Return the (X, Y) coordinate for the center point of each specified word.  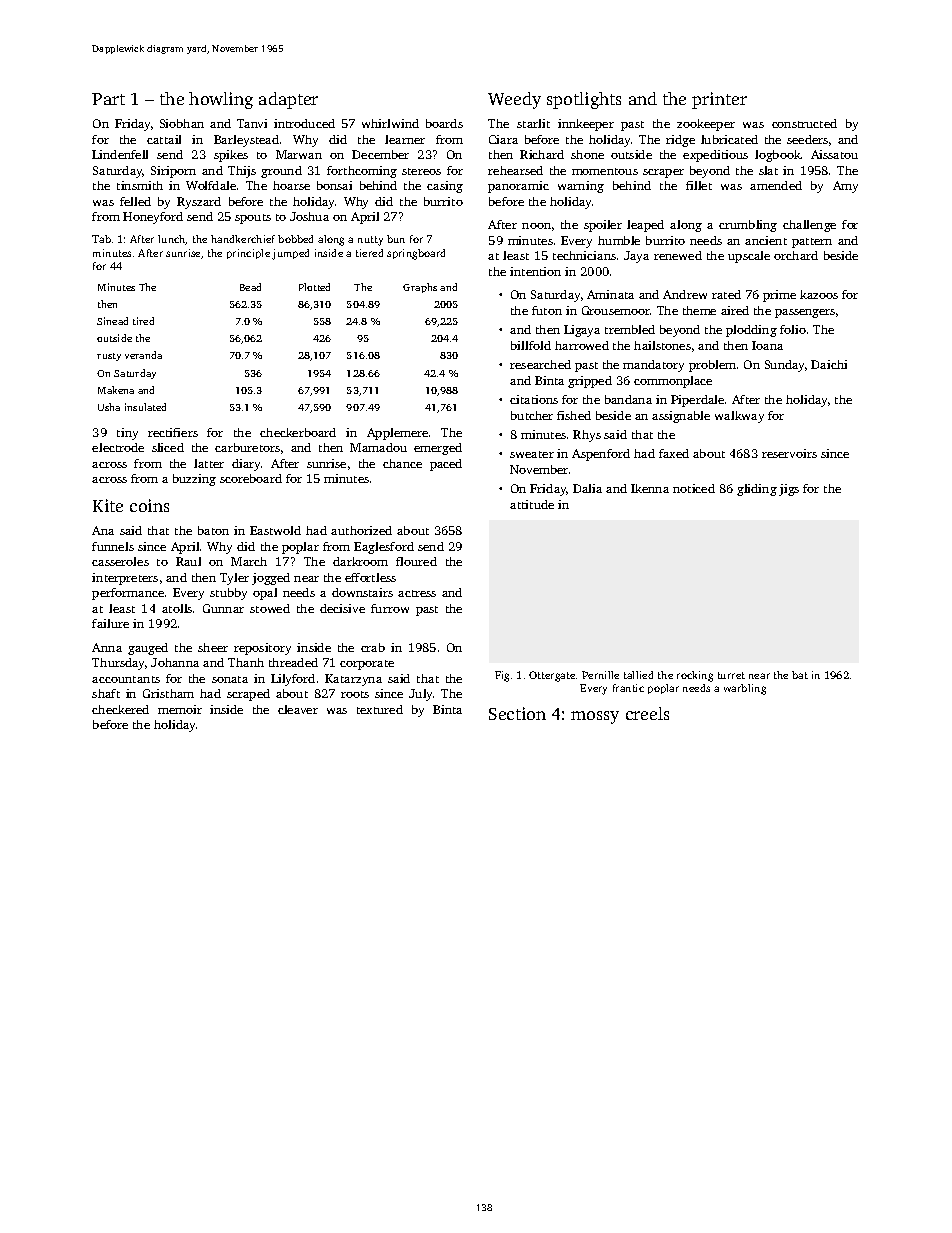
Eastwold (275, 530)
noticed (694, 488)
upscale (749, 257)
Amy (845, 187)
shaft (106, 693)
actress (417, 593)
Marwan (299, 154)
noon (536, 226)
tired (143, 321)
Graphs (420, 288)
